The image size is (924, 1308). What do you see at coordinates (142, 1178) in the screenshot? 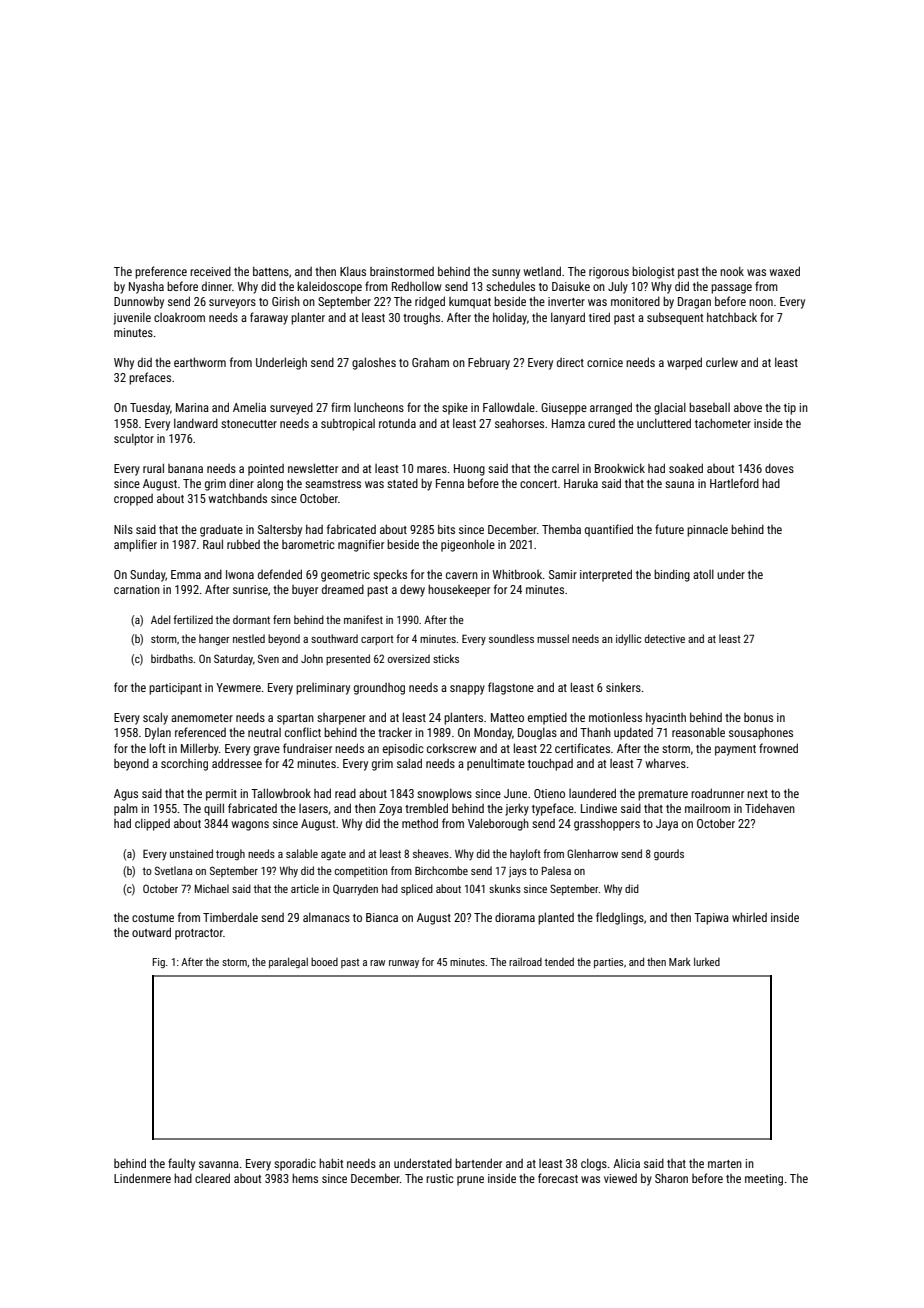
I see `Lindenmere` at bounding box center [142, 1178].
